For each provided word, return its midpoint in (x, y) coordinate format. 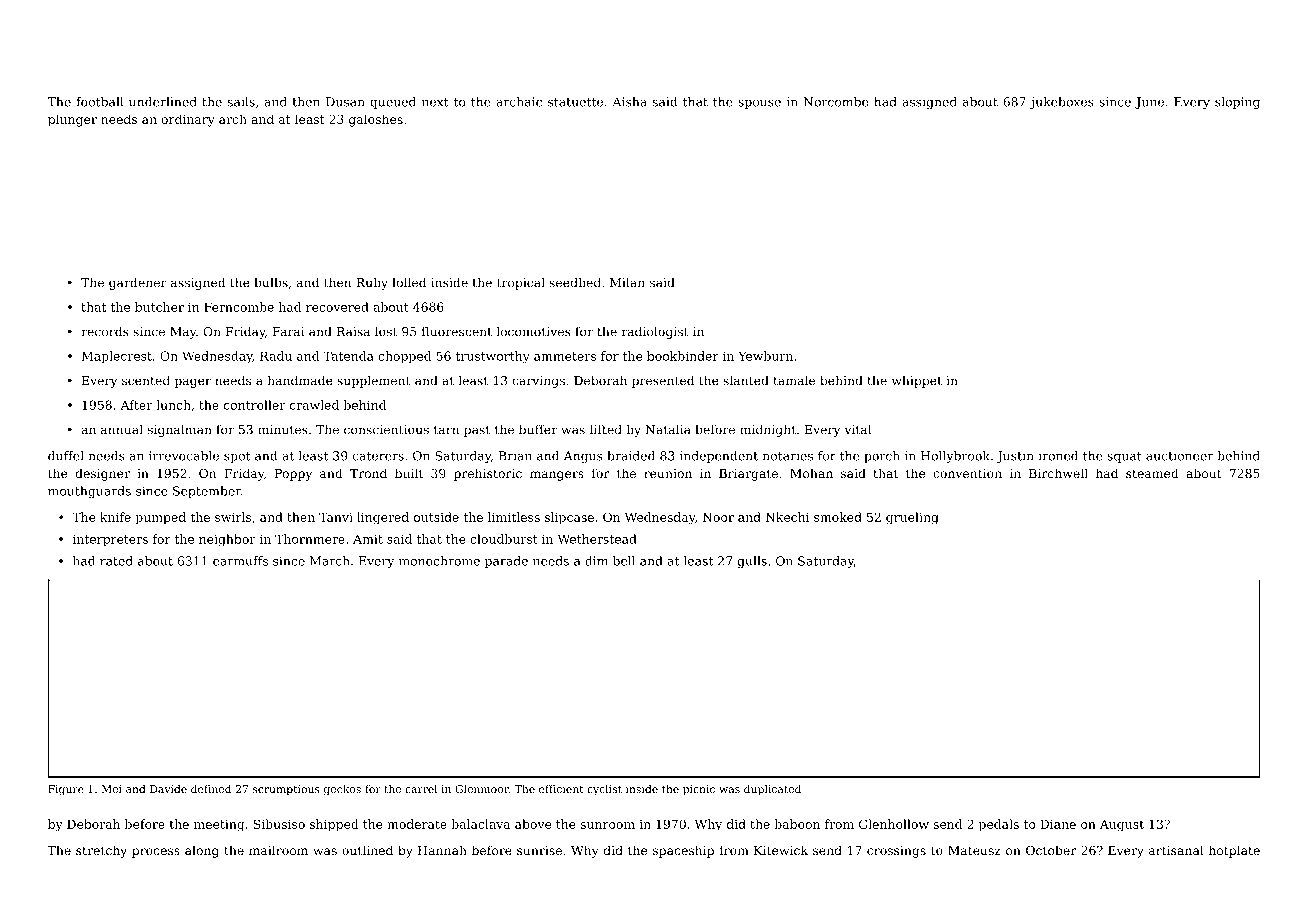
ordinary (188, 120)
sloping (1237, 103)
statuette (575, 102)
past (477, 431)
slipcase (569, 518)
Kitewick (781, 850)
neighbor (227, 540)
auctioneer (1179, 456)
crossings (896, 852)
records (105, 331)
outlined (367, 850)
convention (967, 473)
